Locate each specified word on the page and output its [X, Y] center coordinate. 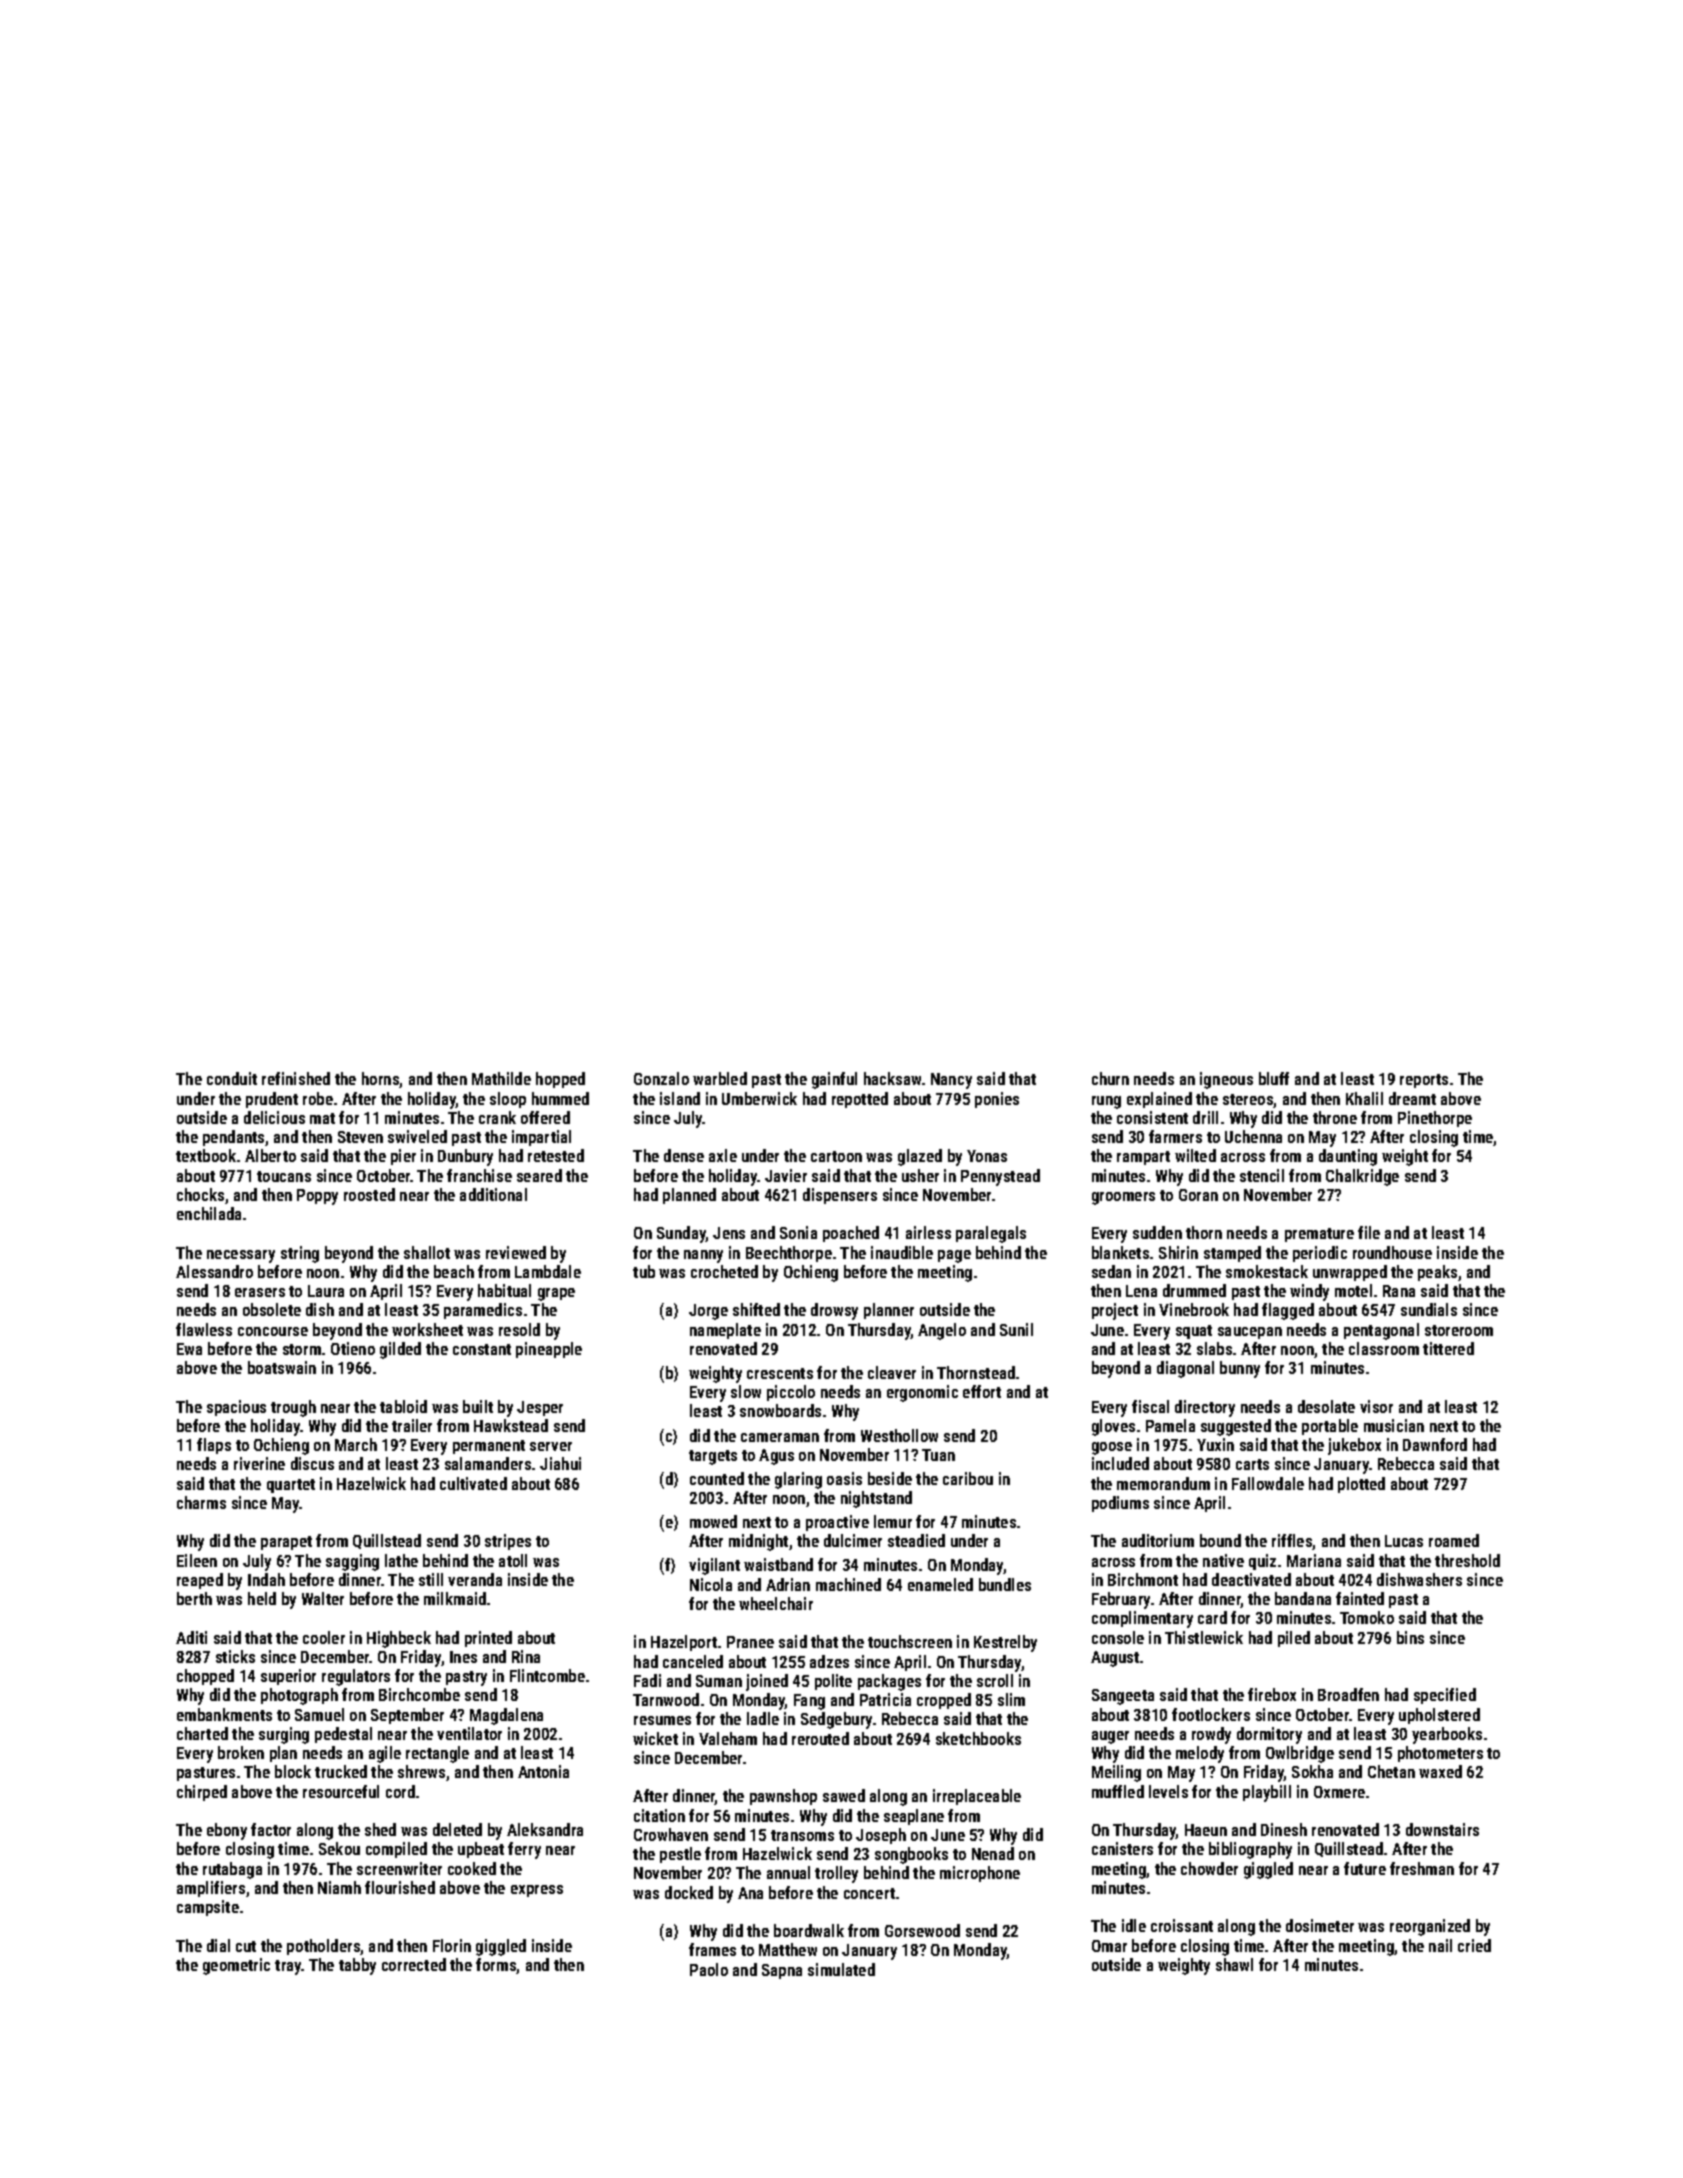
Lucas [1404, 1541]
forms [496, 1966]
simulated [841, 1969]
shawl [1234, 1964]
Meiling [1116, 1773]
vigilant [714, 1566]
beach [454, 1271]
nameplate [725, 1331]
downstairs [1442, 1829]
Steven [360, 1137]
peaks [1437, 1273]
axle [723, 1155]
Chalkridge [1362, 1177]
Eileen [197, 1560]
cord [400, 1791]
